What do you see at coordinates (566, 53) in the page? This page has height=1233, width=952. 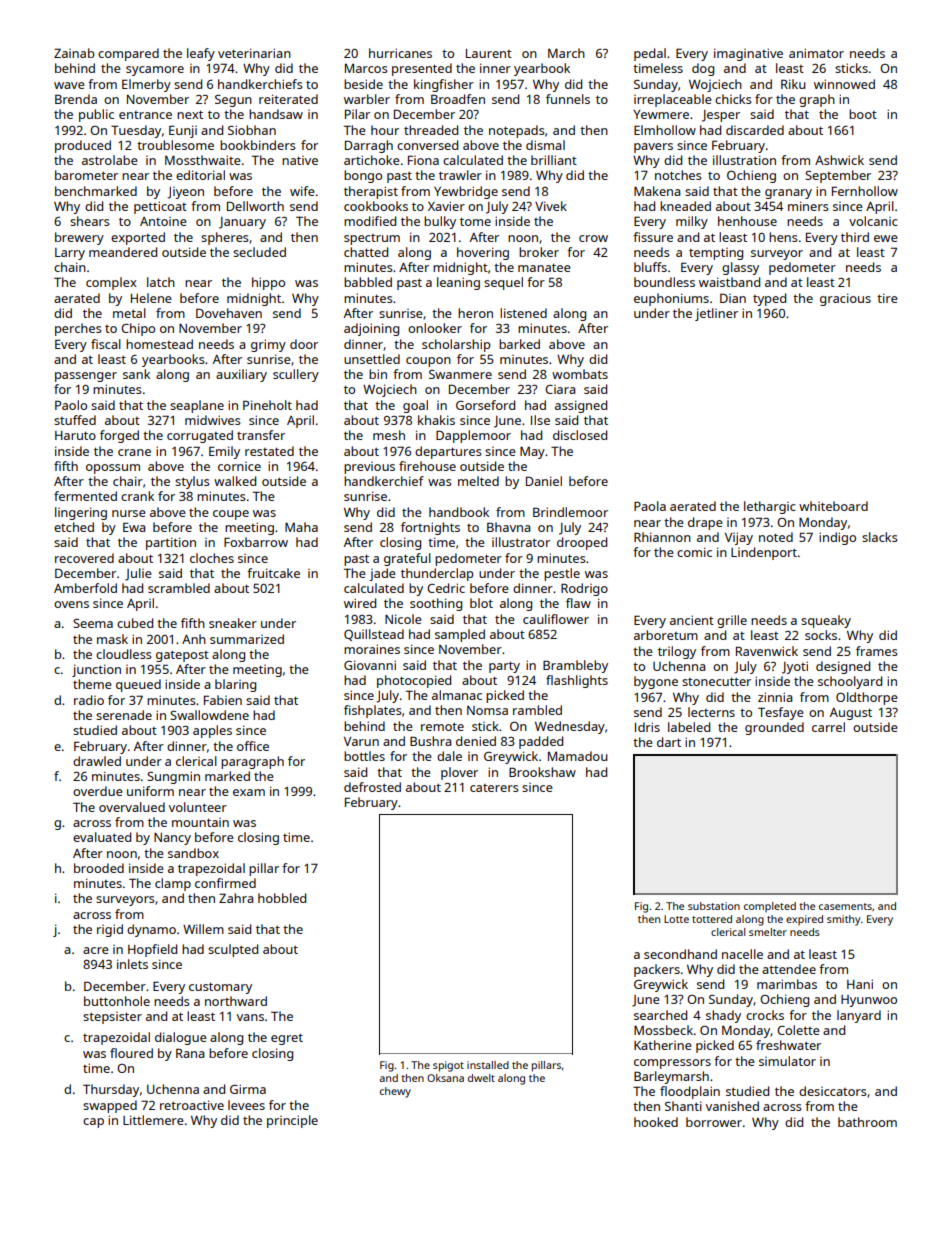 I see `March` at bounding box center [566, 53].
